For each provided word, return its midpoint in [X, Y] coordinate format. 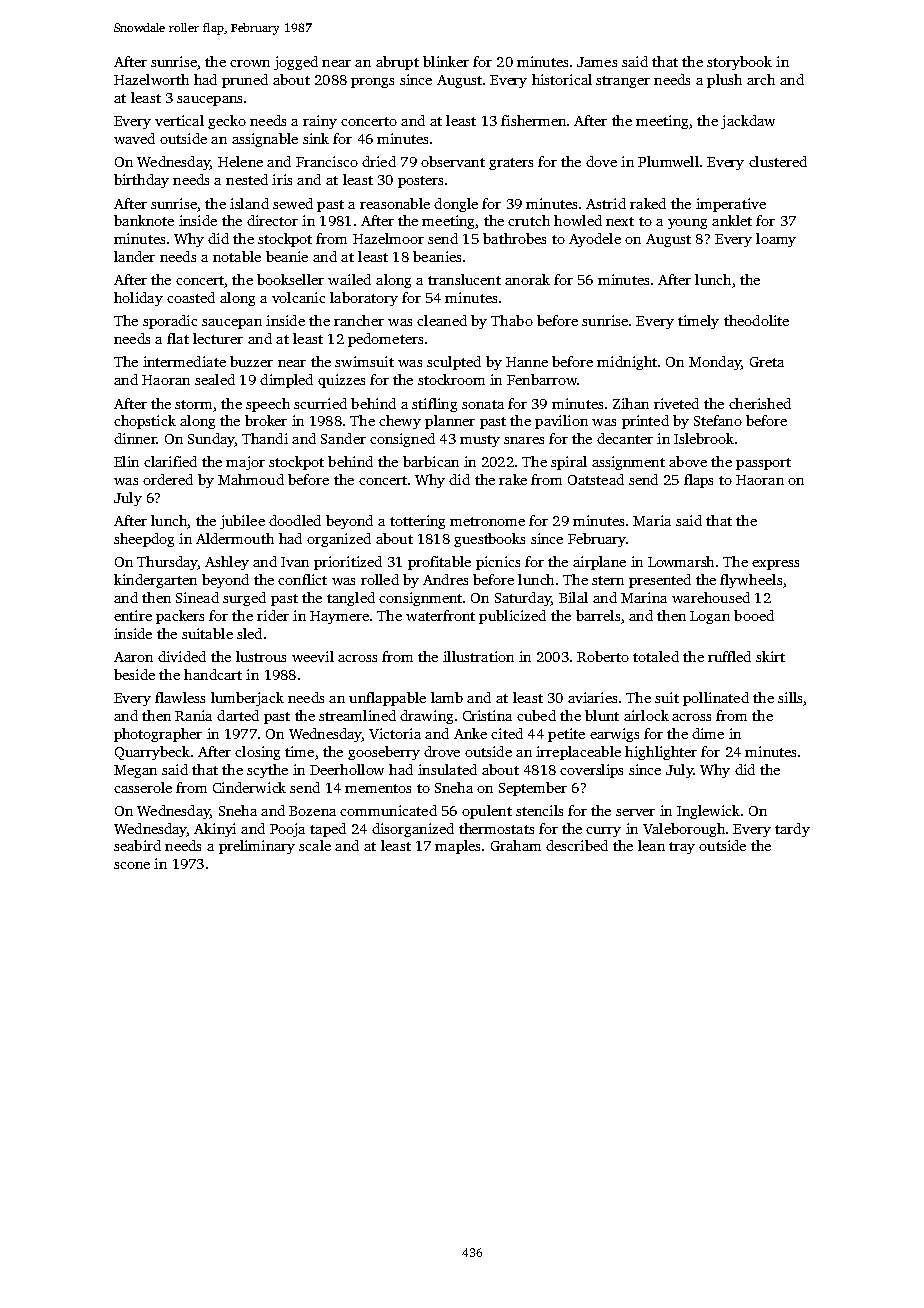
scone [132, 865]
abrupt [397, 63]
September [533, 789]
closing [257, 753]
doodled [295, 520]
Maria [652, 520]
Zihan [631, 403]
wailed [349, 279]
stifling [434, 405]
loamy [776, 240]
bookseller [290, 279]
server [635, 812]
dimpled [286, 381]
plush [724, 81]
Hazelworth [151, 79]
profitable [439, 563]
